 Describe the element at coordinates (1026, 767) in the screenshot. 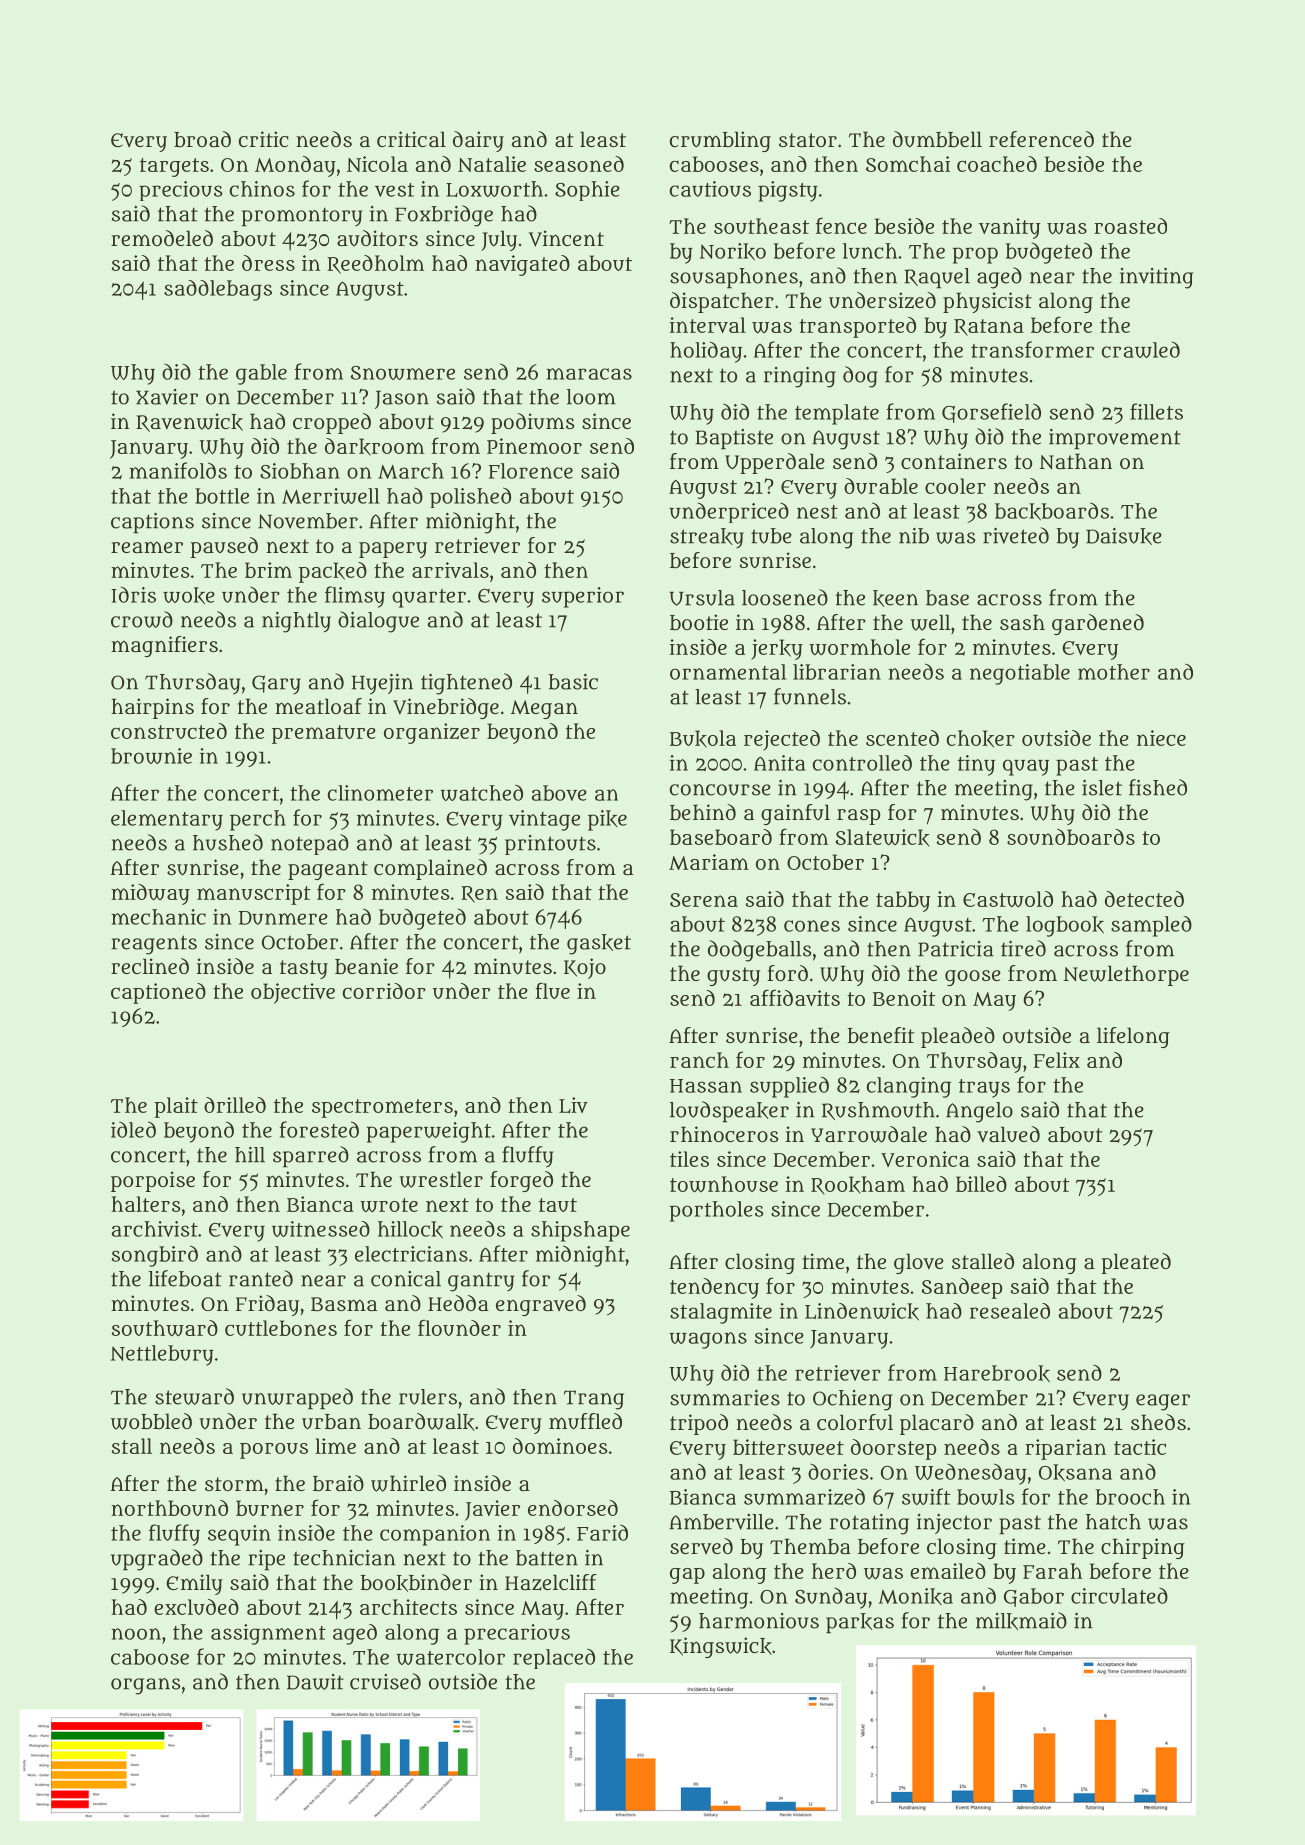

I see `quay` at that location.
